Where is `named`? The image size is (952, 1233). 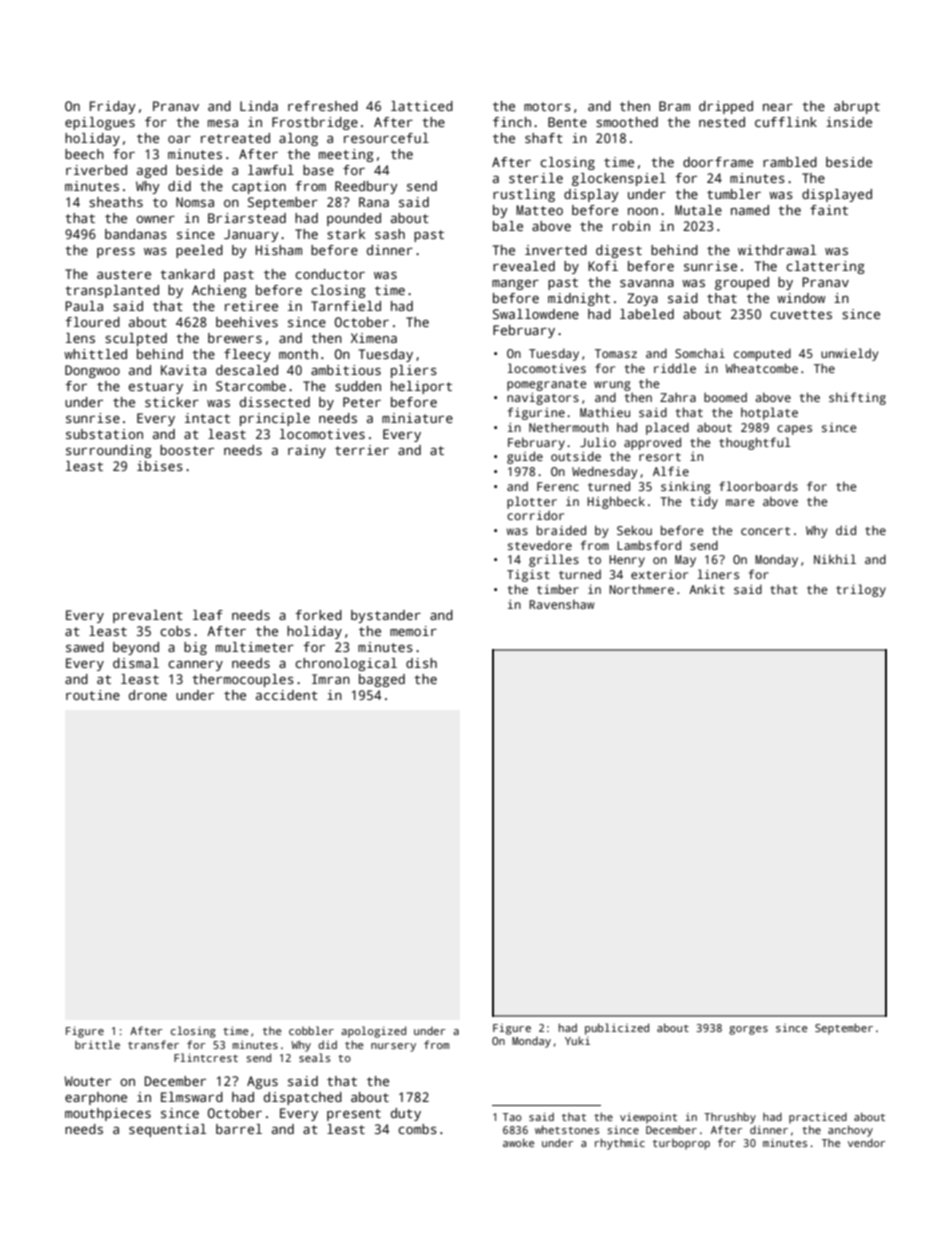 named is located at coordinates (750, 210).
